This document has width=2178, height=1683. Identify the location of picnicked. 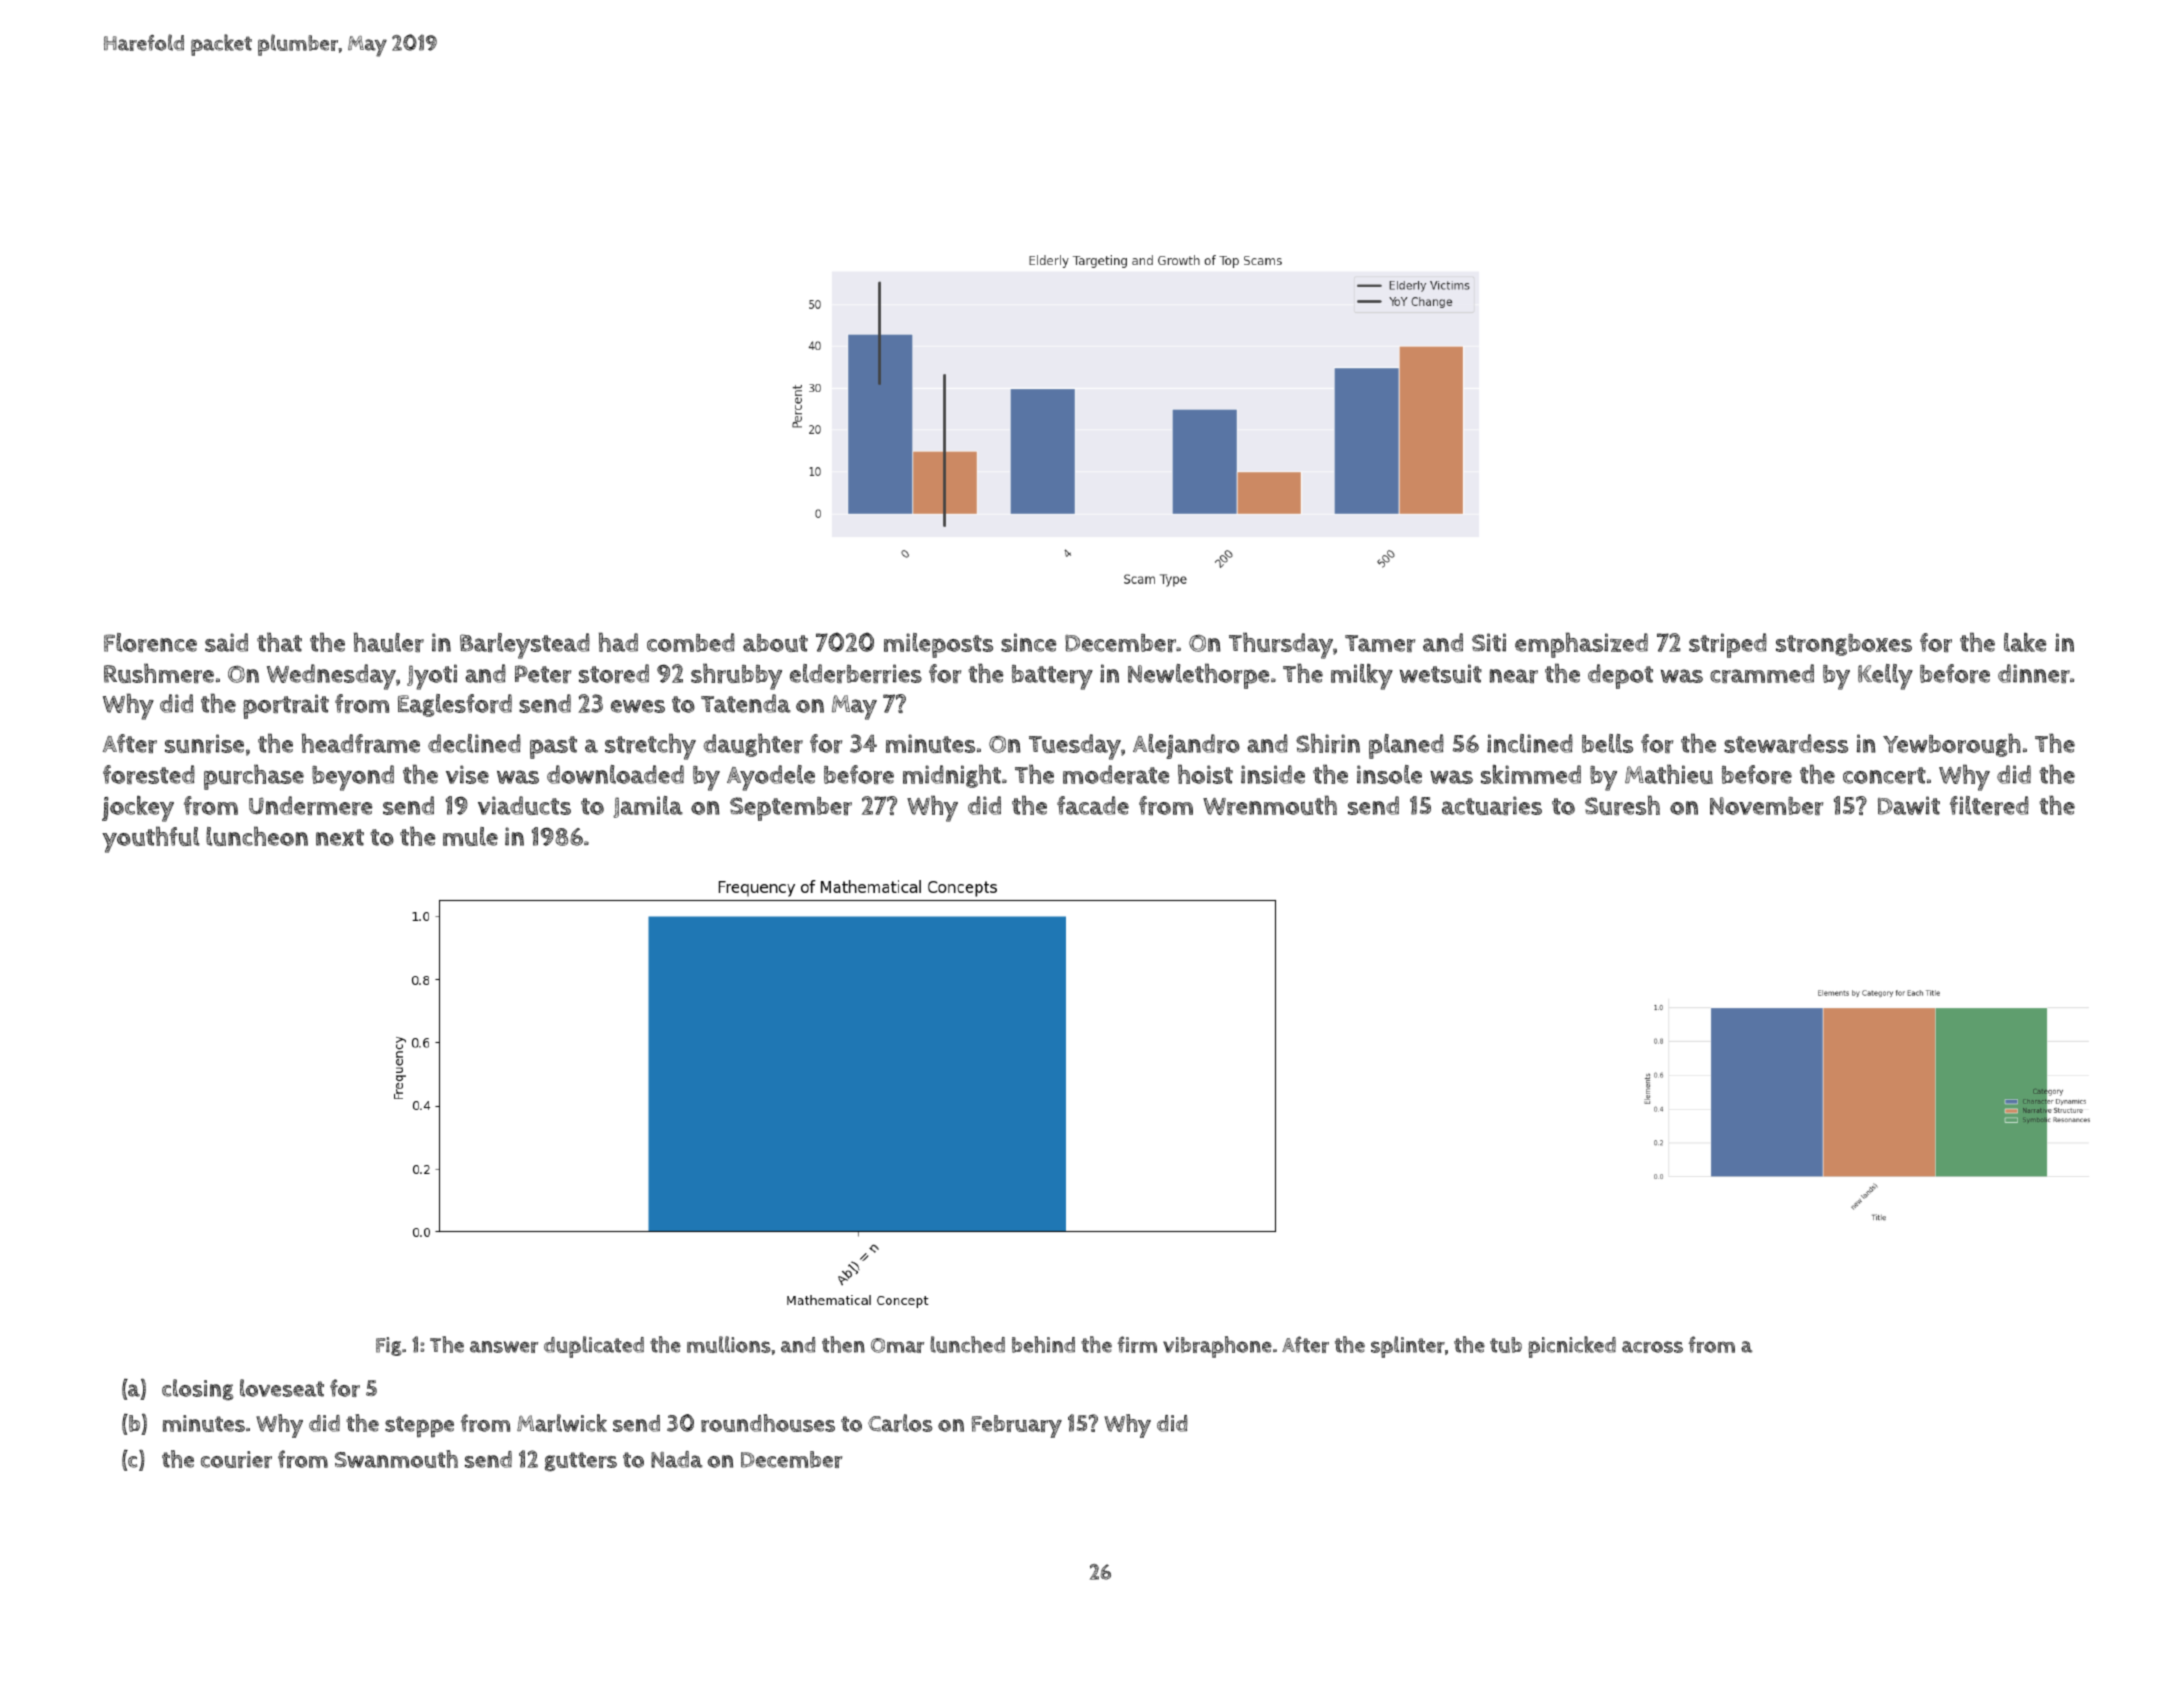
(1572, 1347).
